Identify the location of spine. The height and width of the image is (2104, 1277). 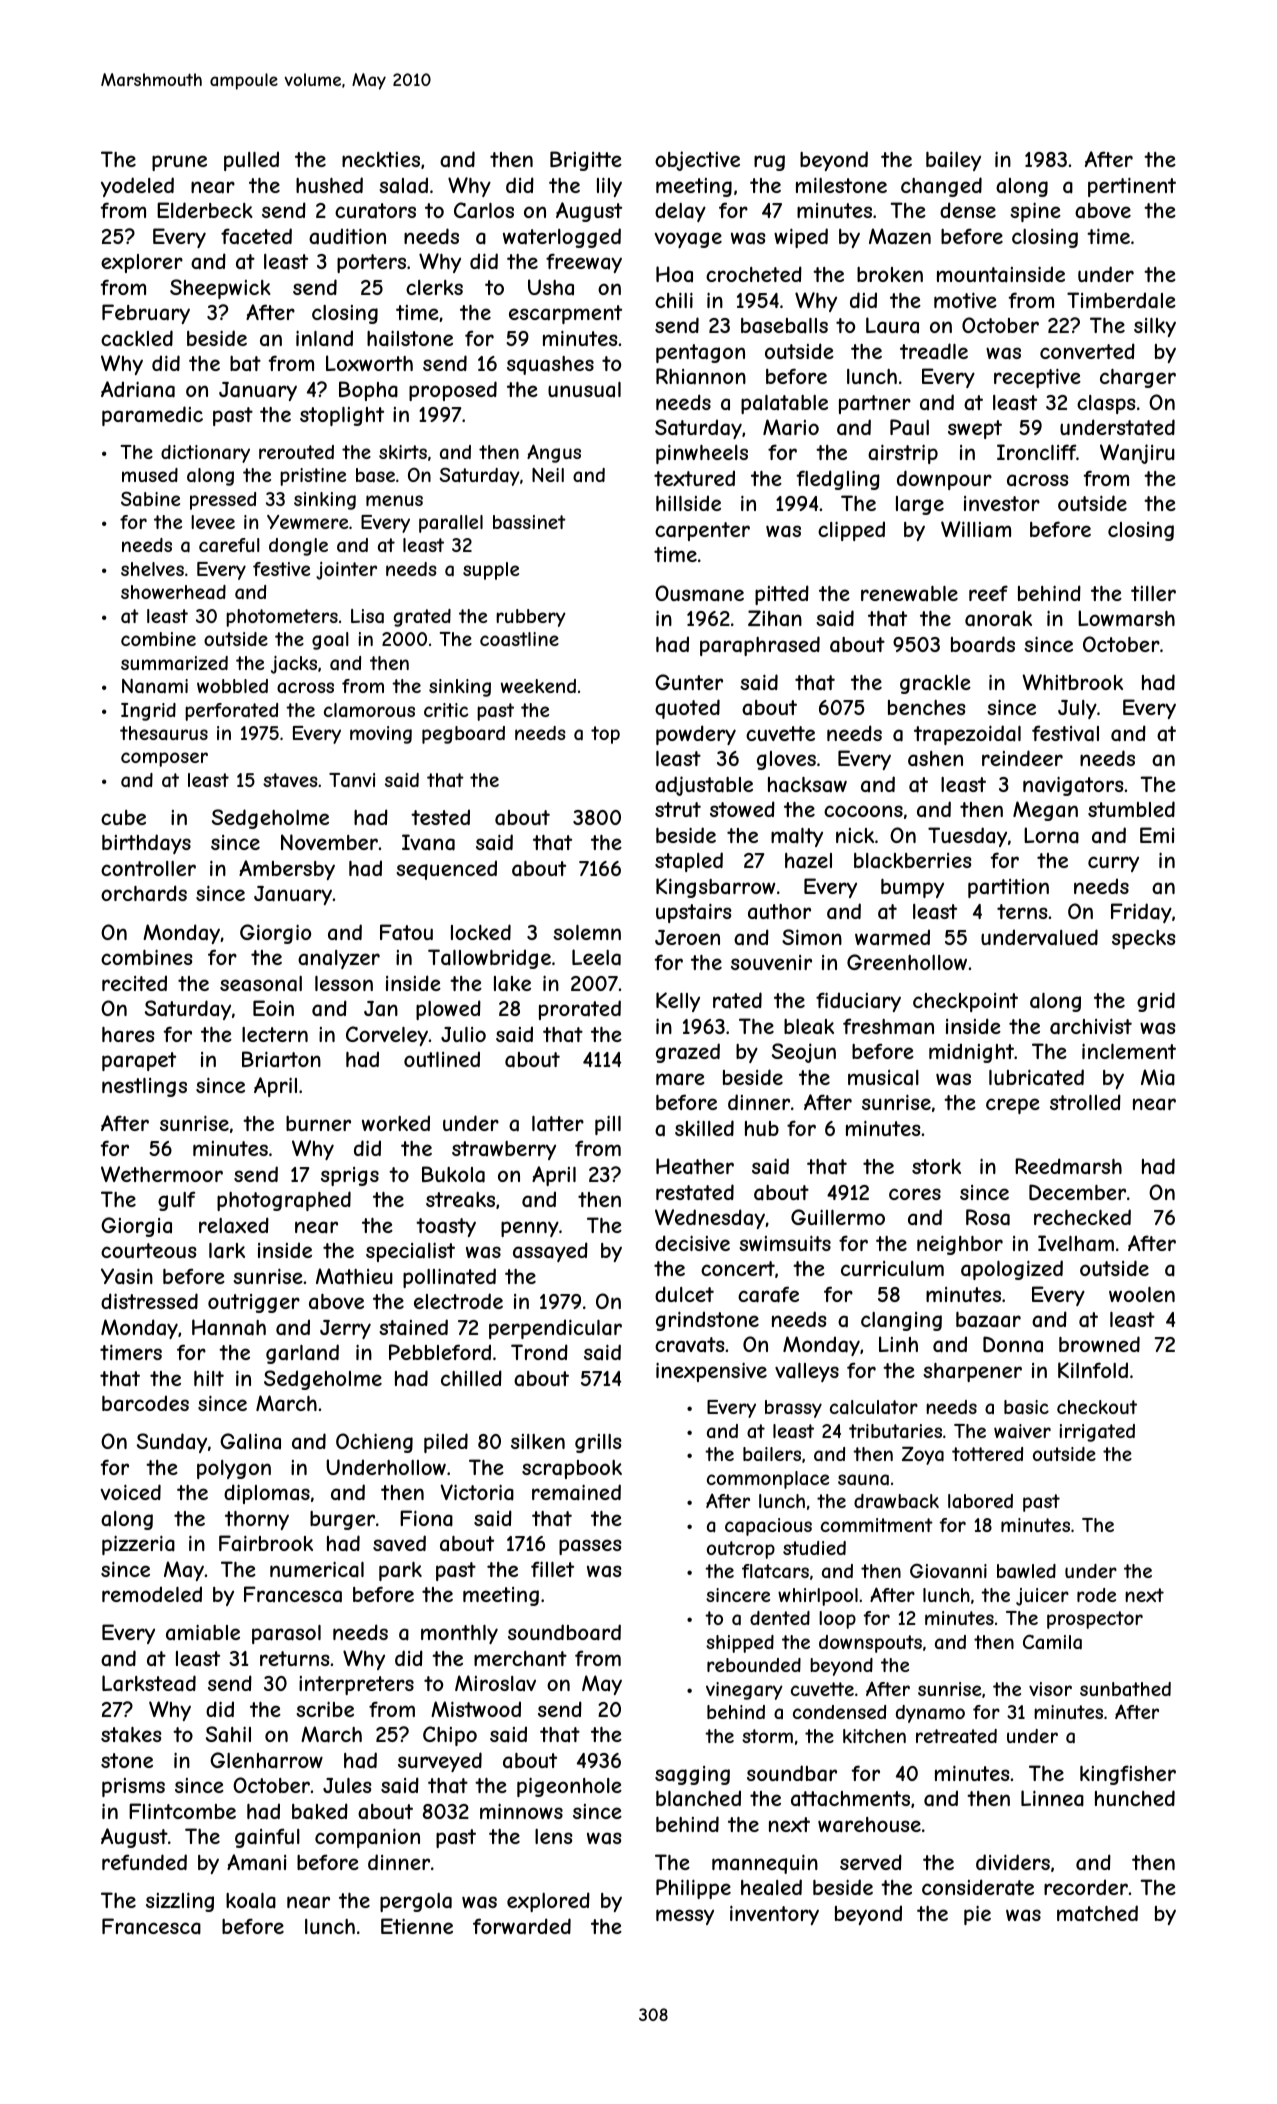
(1035, 212).
